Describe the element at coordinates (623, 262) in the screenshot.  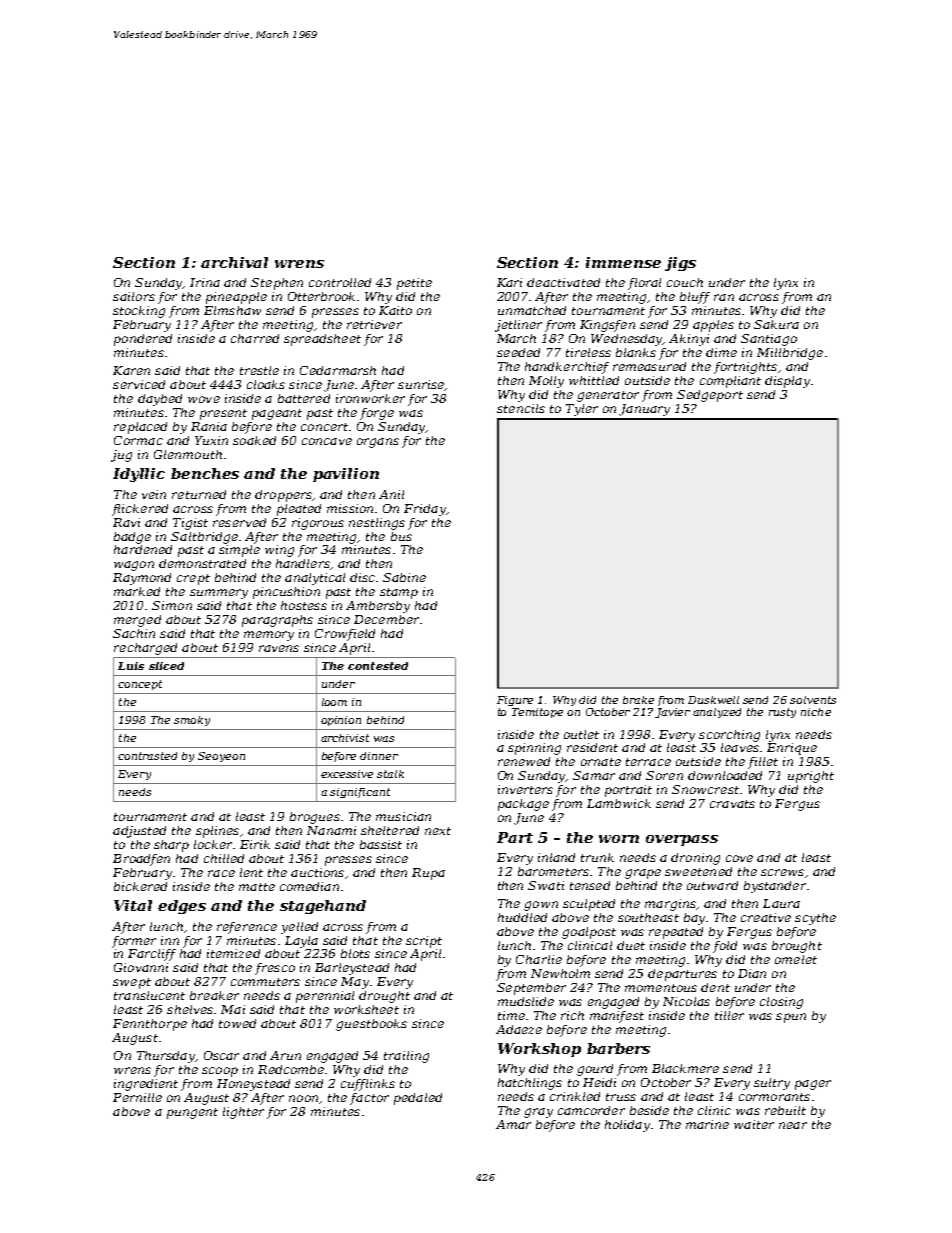
I see `immense` at that location.
